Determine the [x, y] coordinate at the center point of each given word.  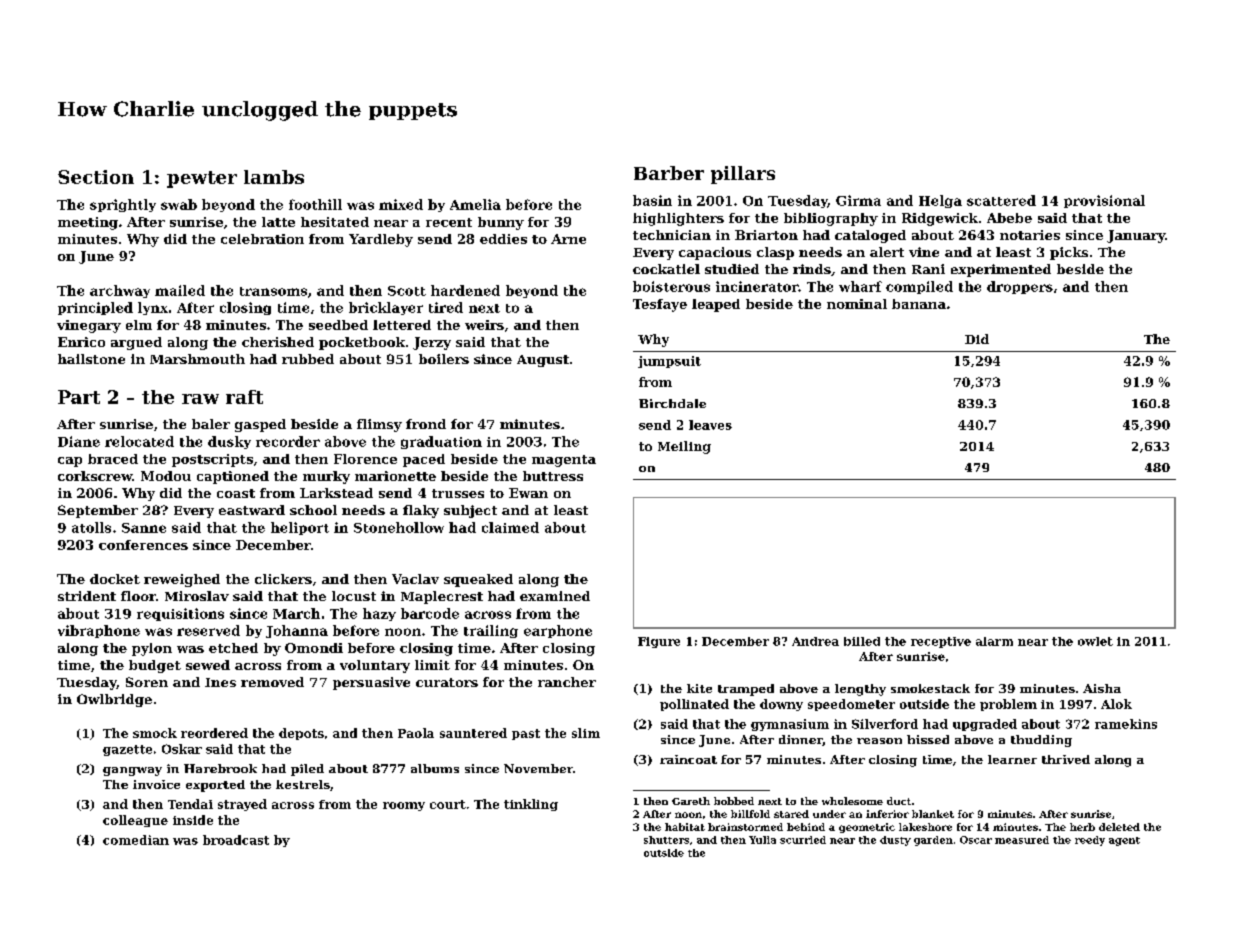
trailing [491, 631]
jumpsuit [669, 362]
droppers [1020, 287]
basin [652, 200]
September [98, 511]
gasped [260, 425]
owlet [1095, 641]
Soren [147, 682]
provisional [1104, 201]
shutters [666, 840]
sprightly [123, 205]
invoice [156, 784]
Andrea [815, 641]
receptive [941, 642]
